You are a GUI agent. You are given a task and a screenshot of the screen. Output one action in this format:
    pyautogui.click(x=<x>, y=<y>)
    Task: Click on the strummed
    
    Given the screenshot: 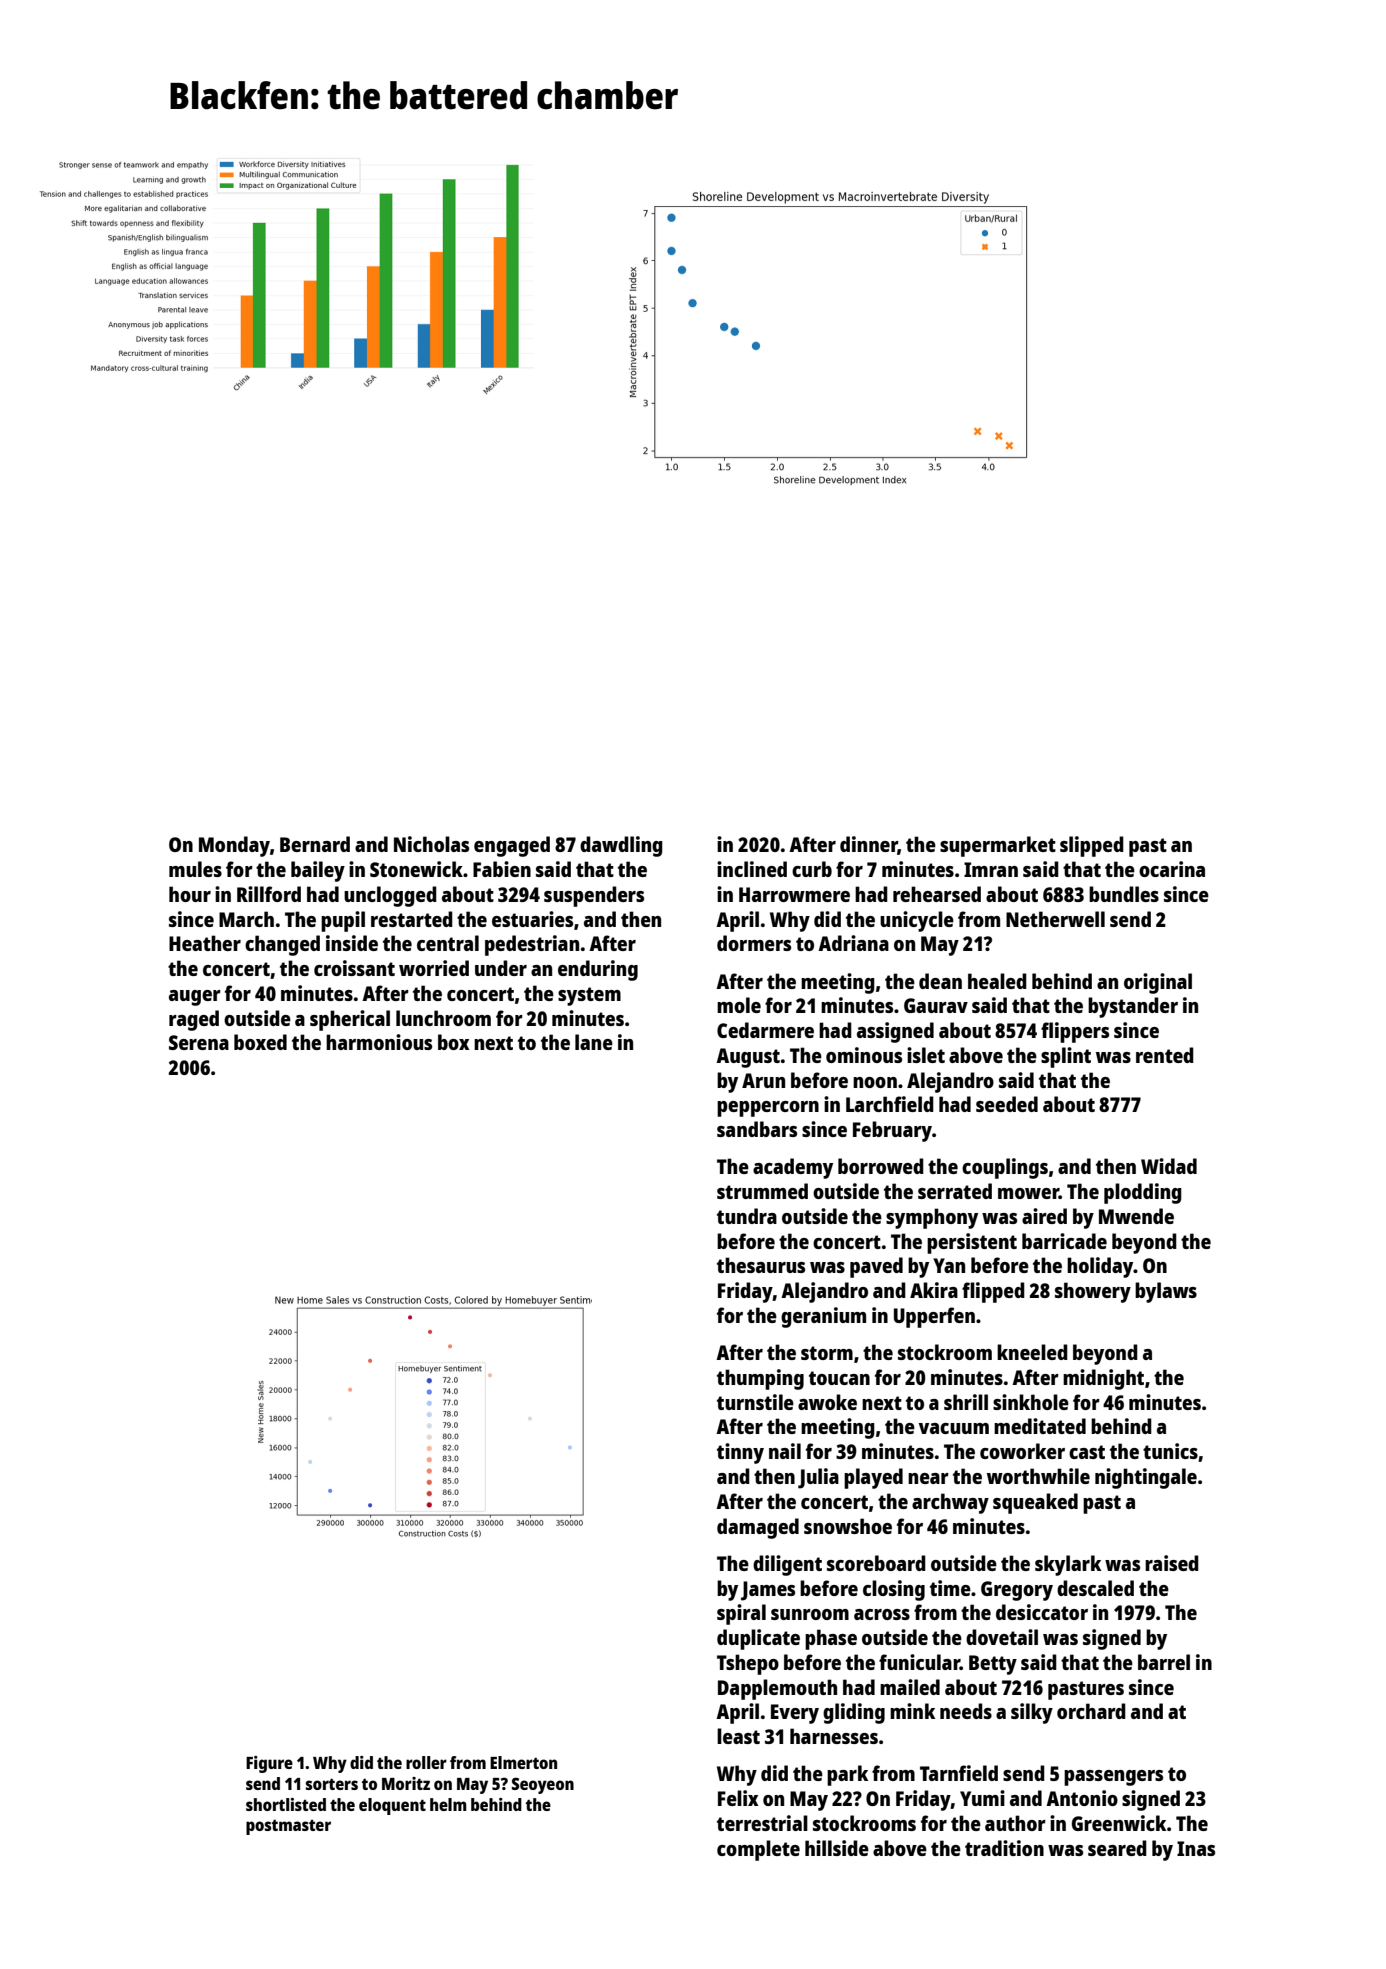 What is the action you would take?
    pyautogui.click(x=762, y=1191)
